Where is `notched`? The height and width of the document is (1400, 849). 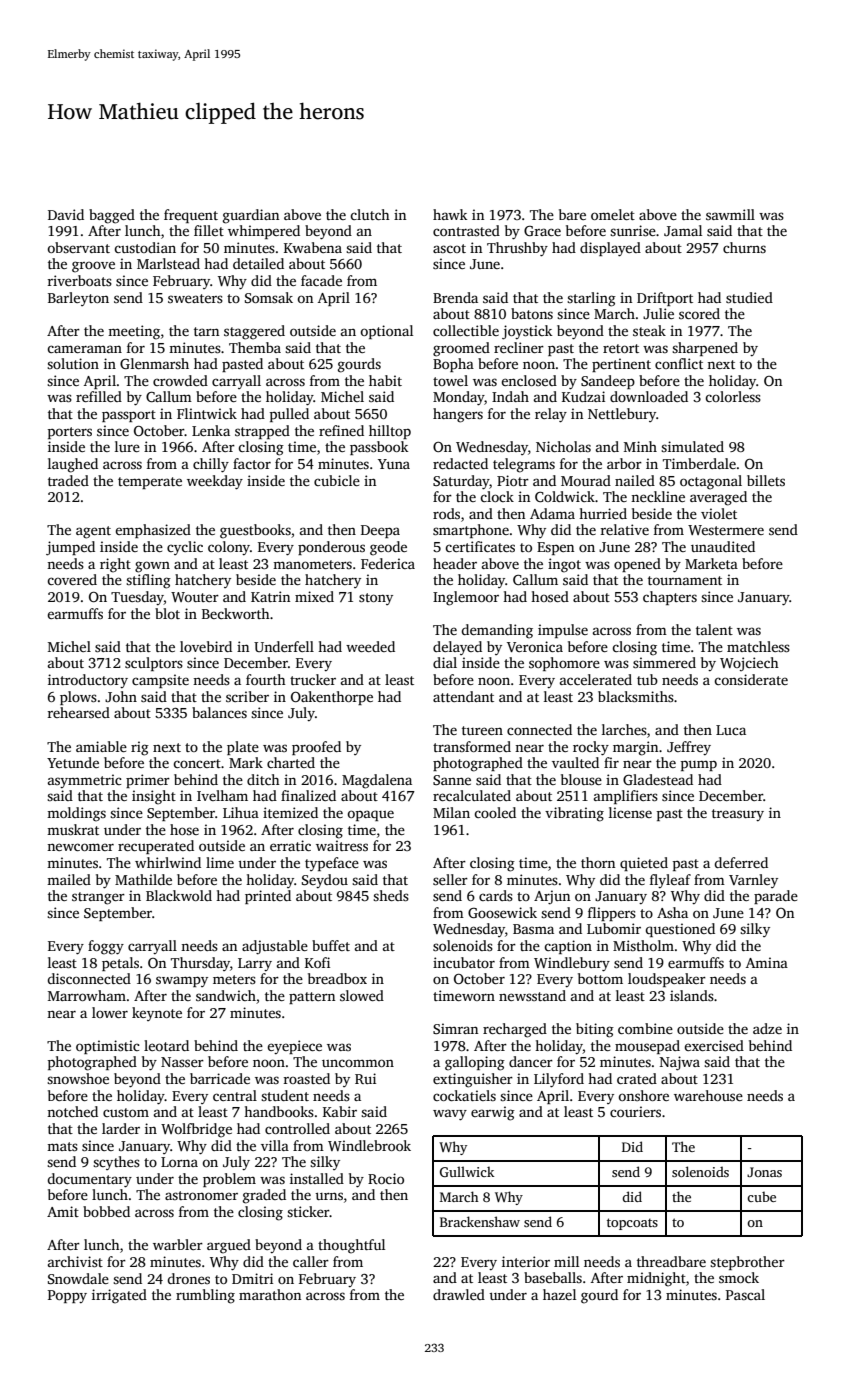
notched is located at coordinates (72, 1111).
